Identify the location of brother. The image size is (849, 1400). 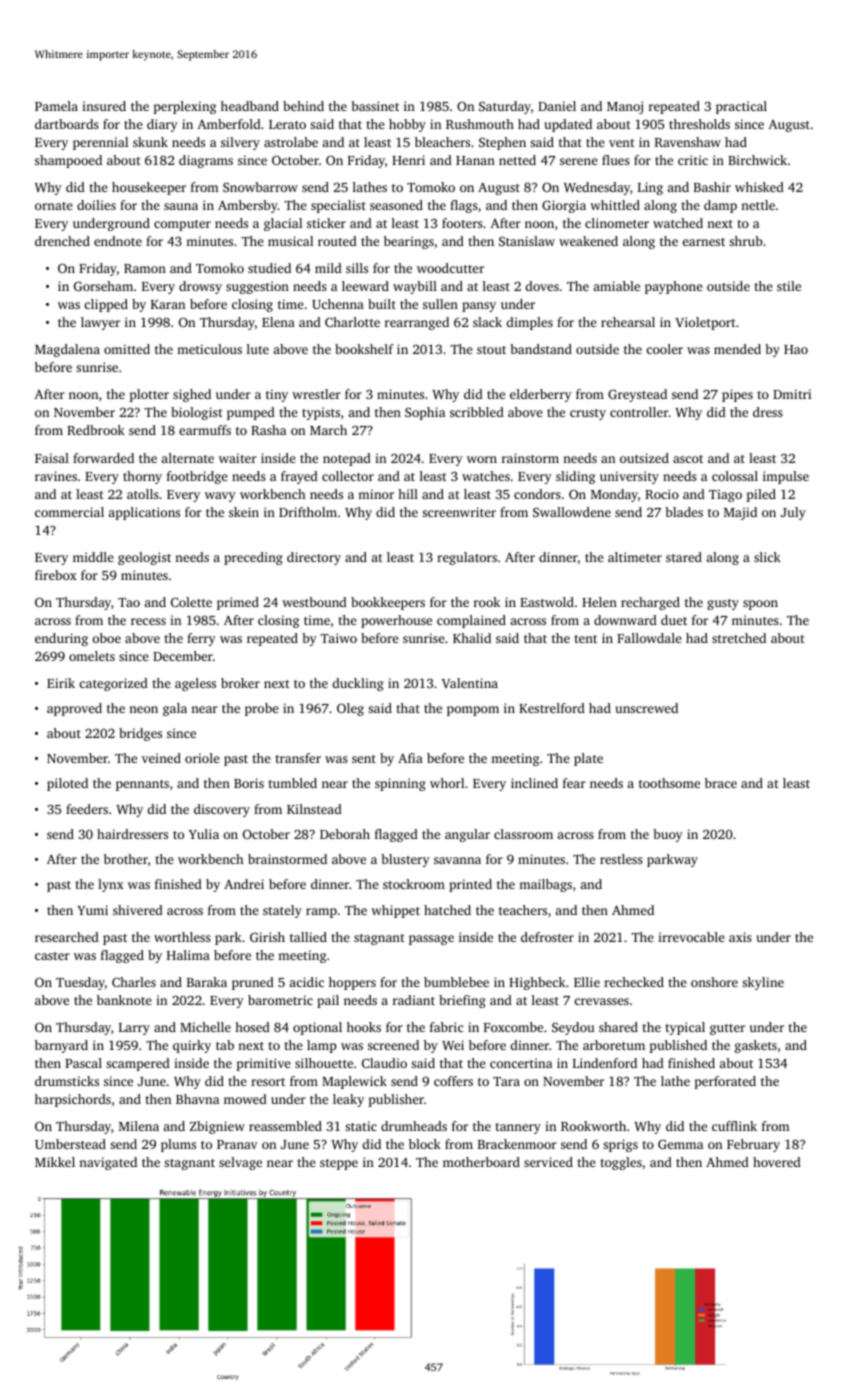
(126, 859).
